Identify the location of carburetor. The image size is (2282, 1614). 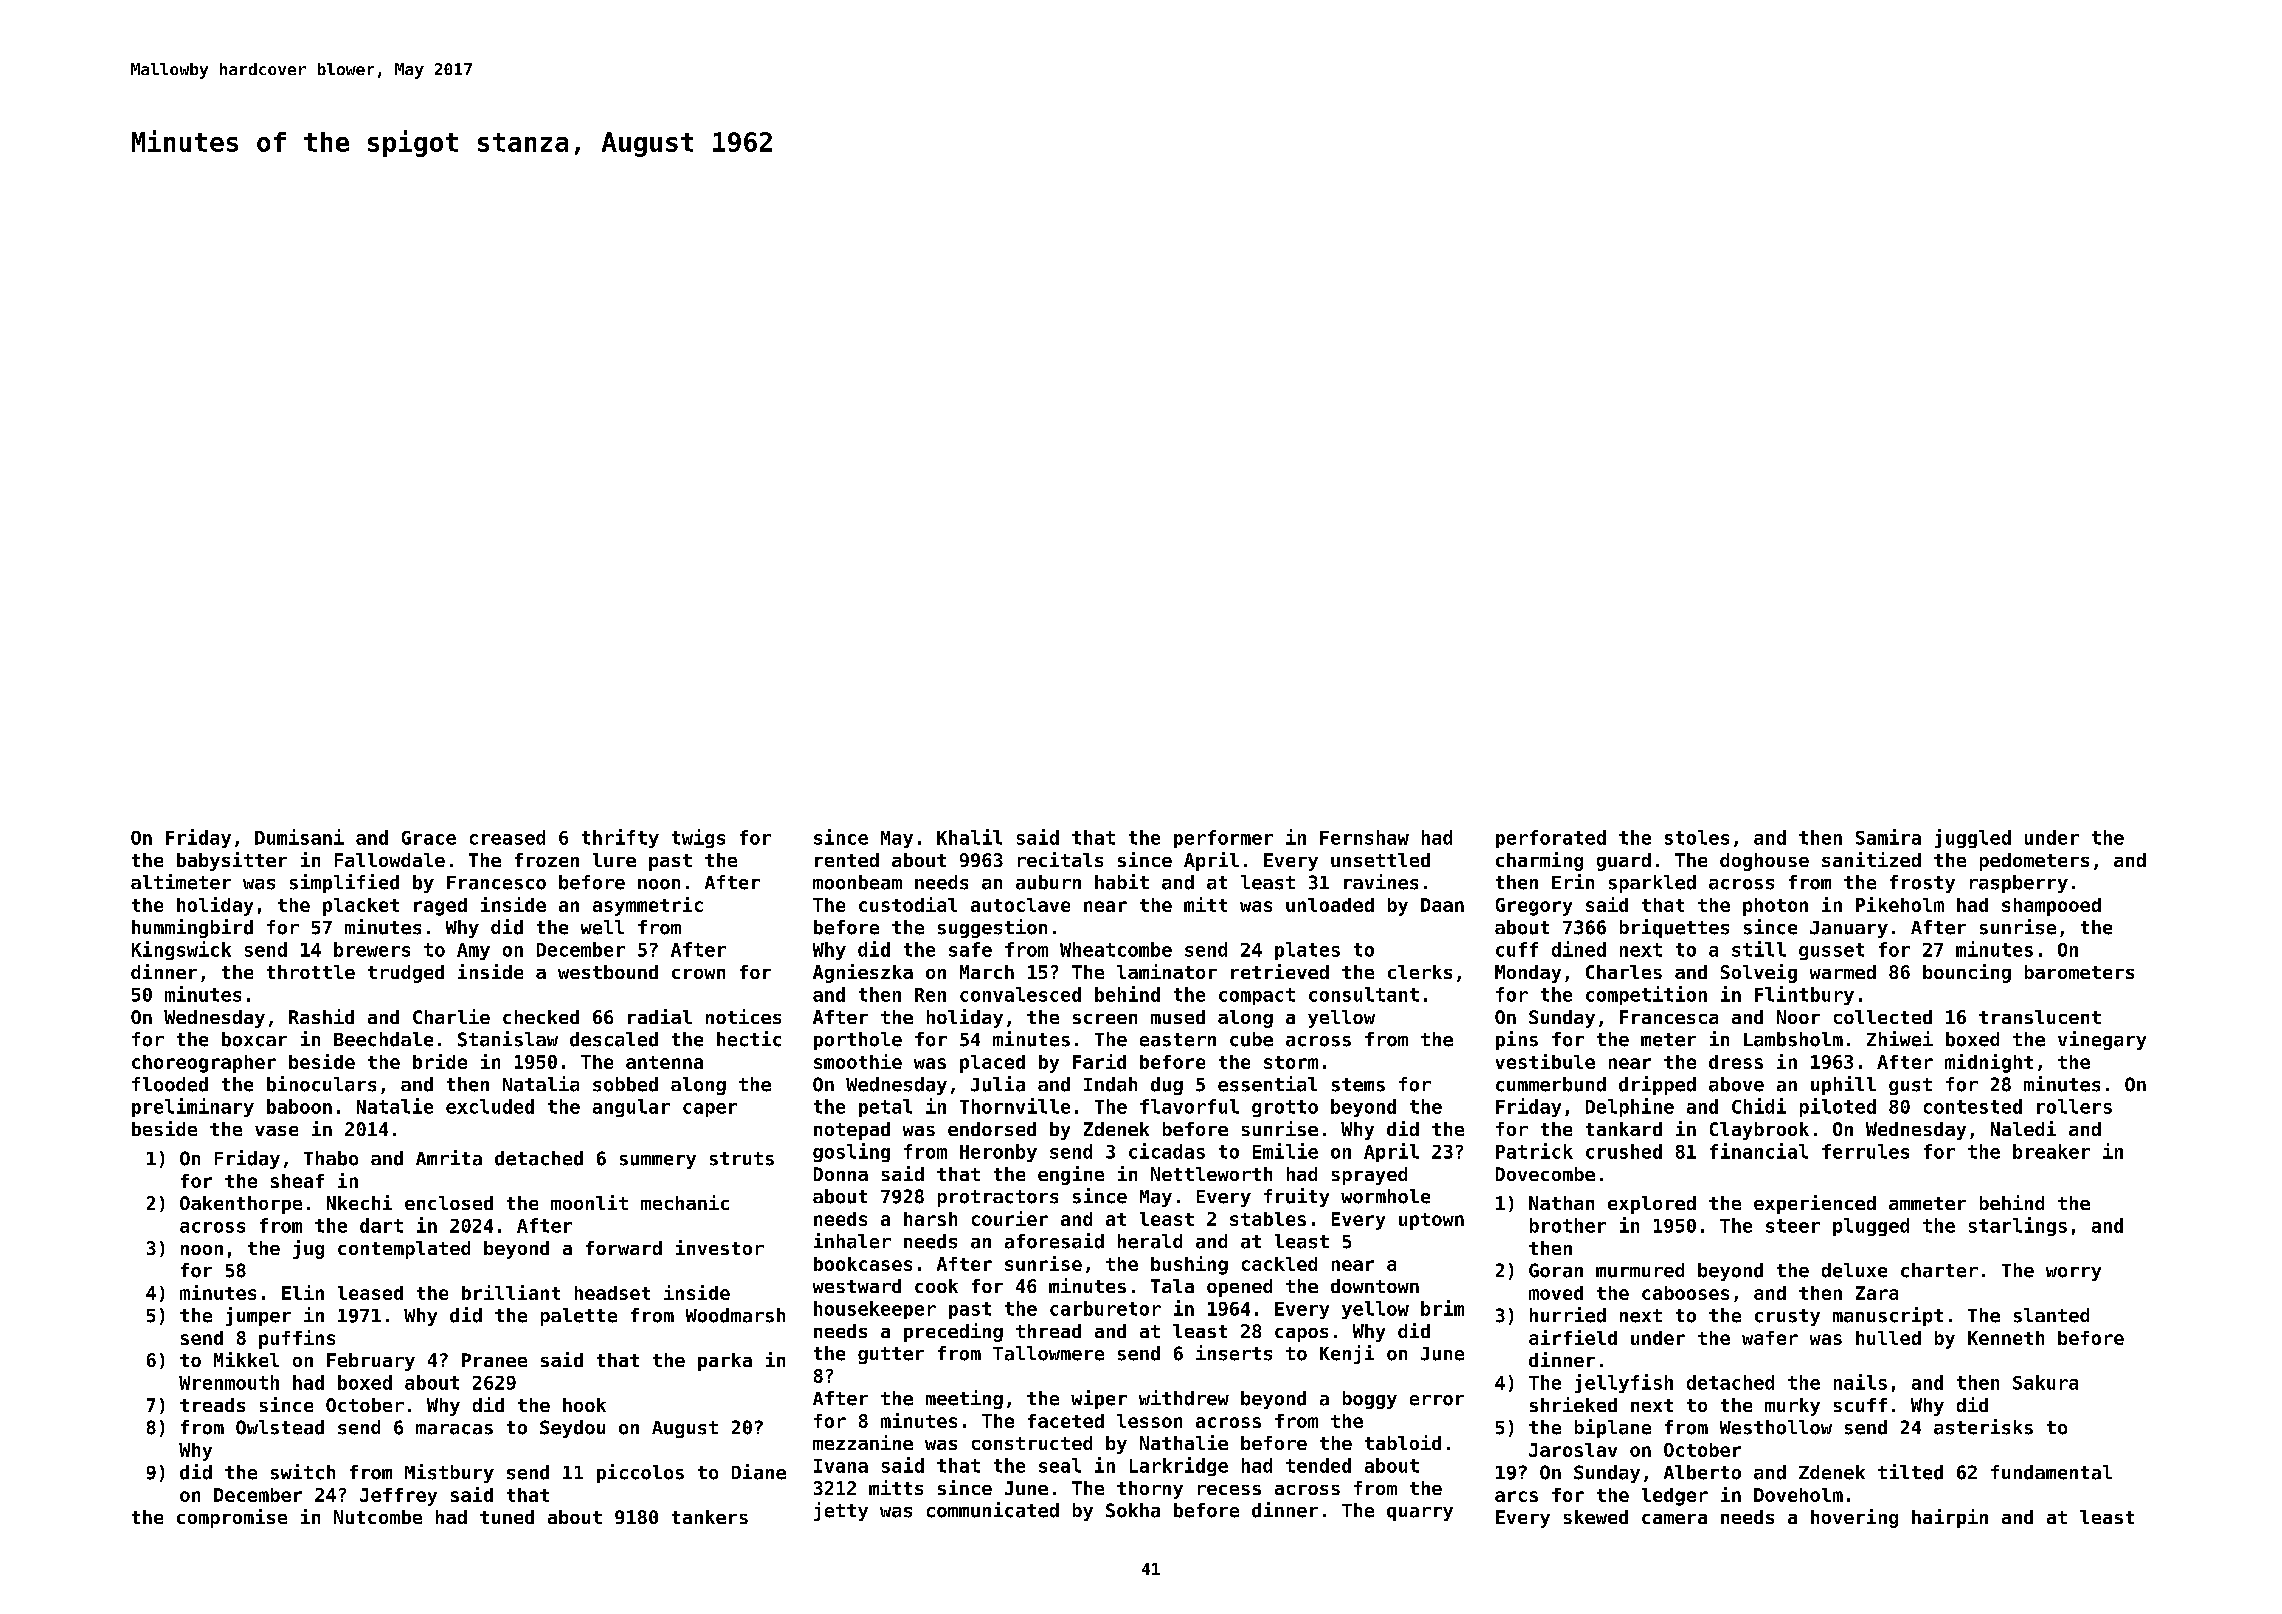
(1105, 1308).
